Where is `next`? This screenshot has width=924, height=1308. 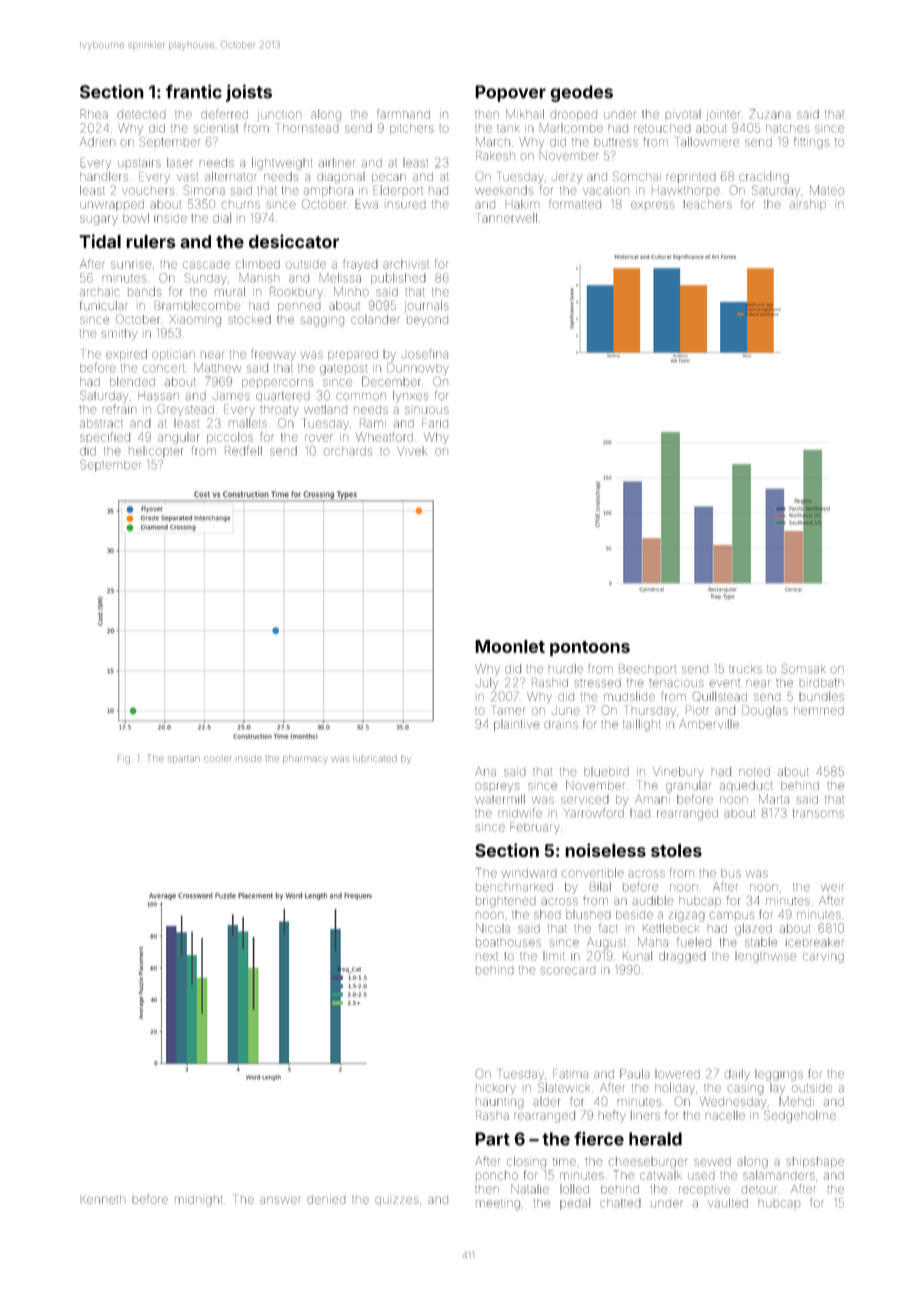 next is located at coordinates (487, 957).
